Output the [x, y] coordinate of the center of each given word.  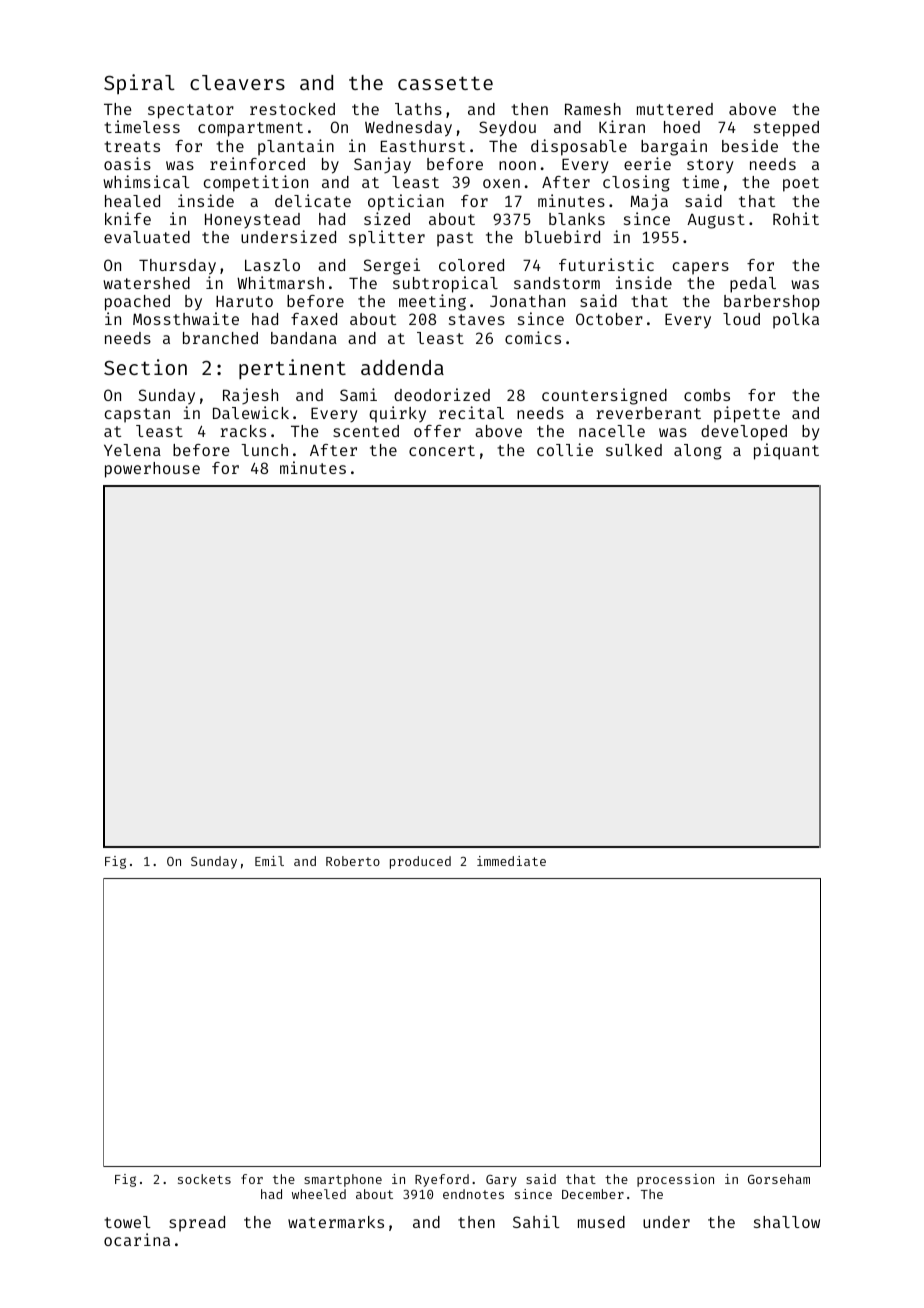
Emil [269, 861]
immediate [511, 861]
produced [420, 862]
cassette [445, 83]
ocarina [137, 1239]
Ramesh [593, 109]
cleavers [237, 82]
